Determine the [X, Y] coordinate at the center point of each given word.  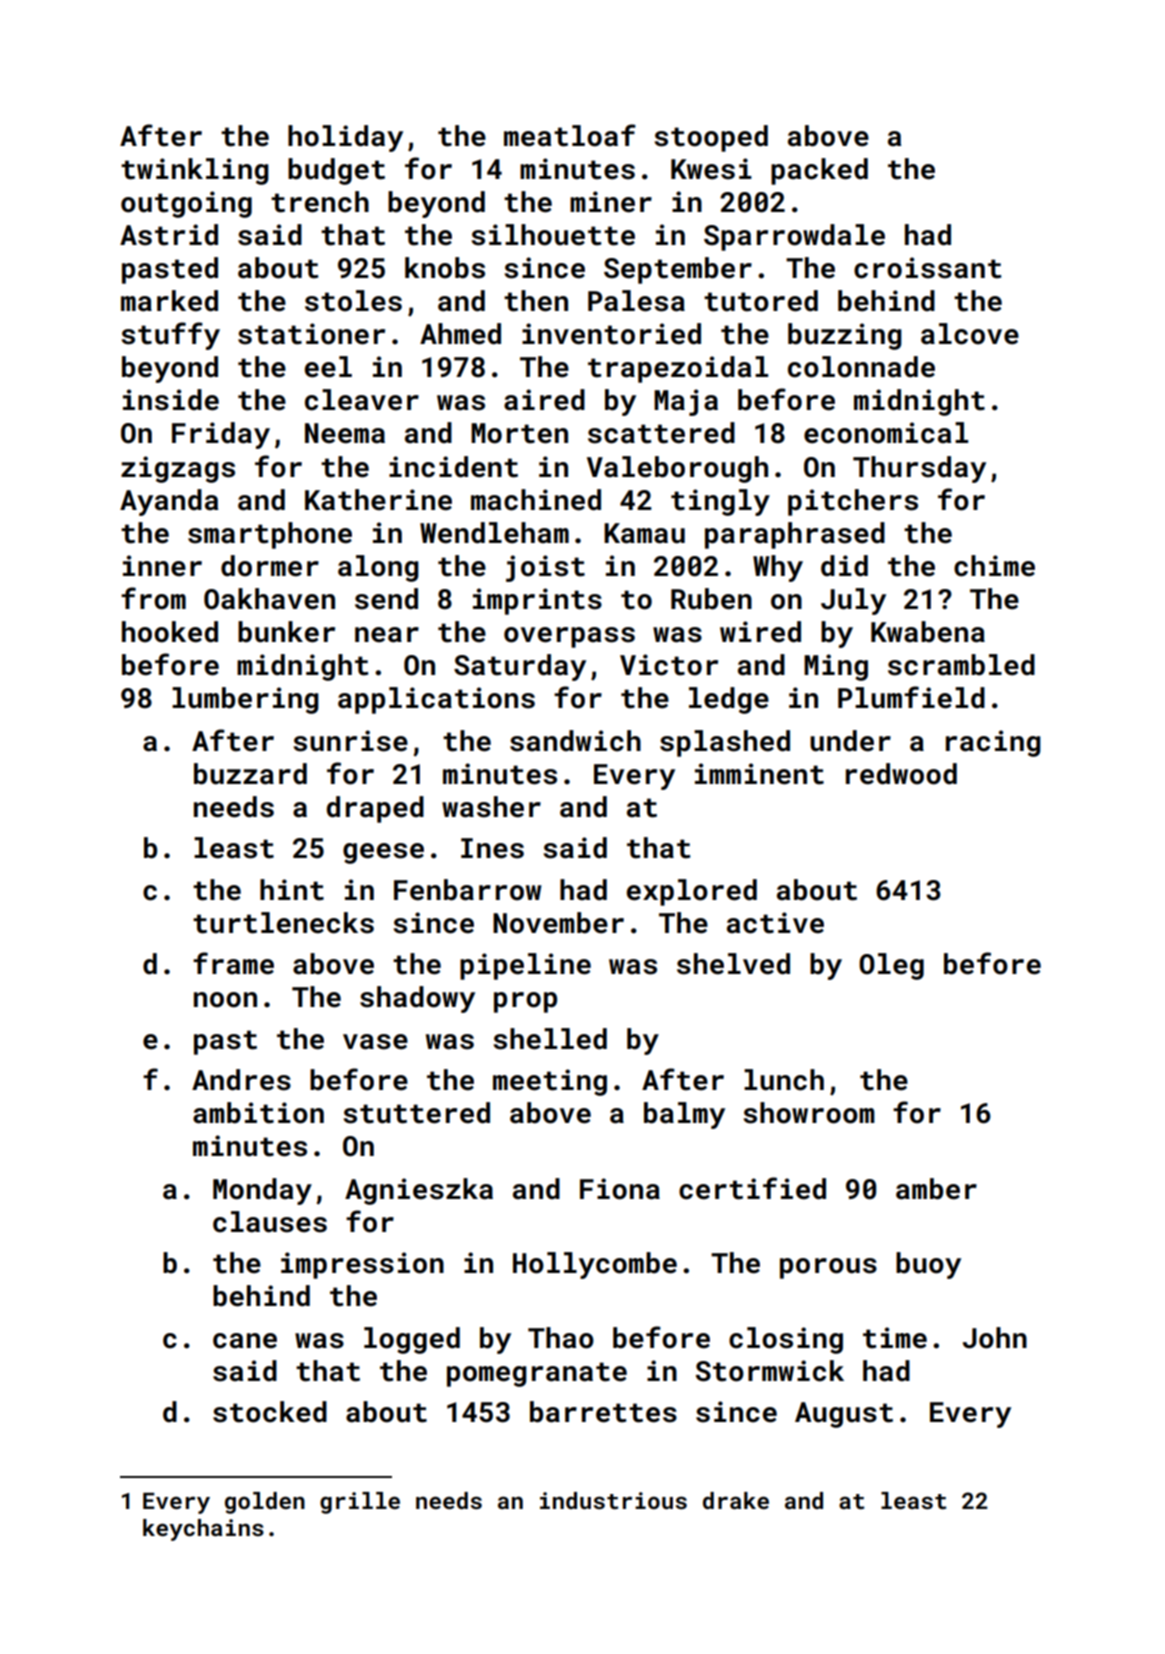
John [995, 1338]
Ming [836, 667]
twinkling [195, 171]
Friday [221, 435]
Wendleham [494, 533]
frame [233, 963]
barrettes [603, 1412]
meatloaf [570, 135]
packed [819, 171]
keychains [203, 1530]
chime [994, 566]
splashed [725, 743]
